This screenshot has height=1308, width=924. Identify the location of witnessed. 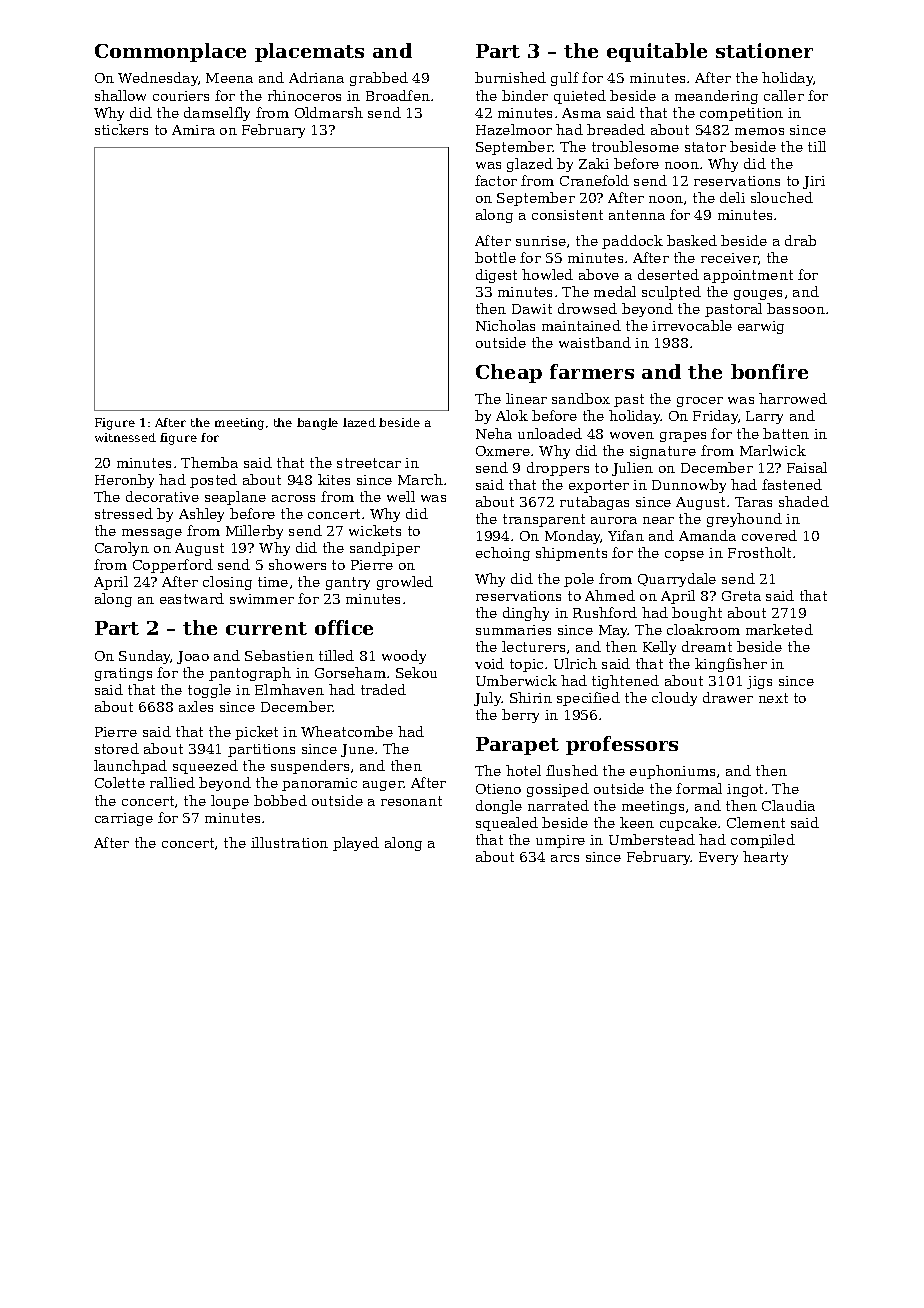
(125, 437).
